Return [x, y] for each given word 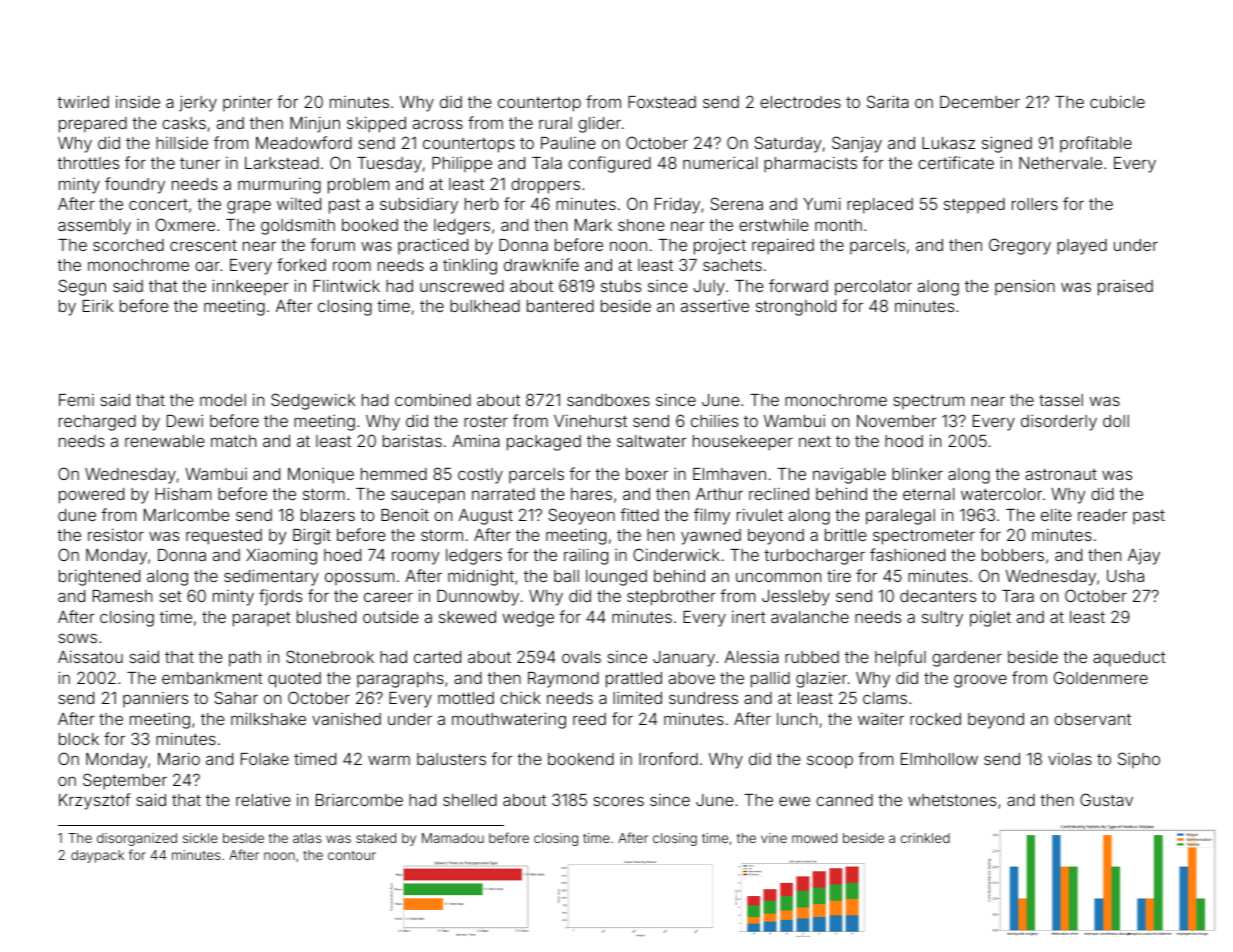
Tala [547, 163]
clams [885, 698]
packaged [544, 443]
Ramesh [122, 596]
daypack [97, 856]
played [1082, 247]
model [223, 400]
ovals [581, 657]
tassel [1061, 400]
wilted [299, 204]
